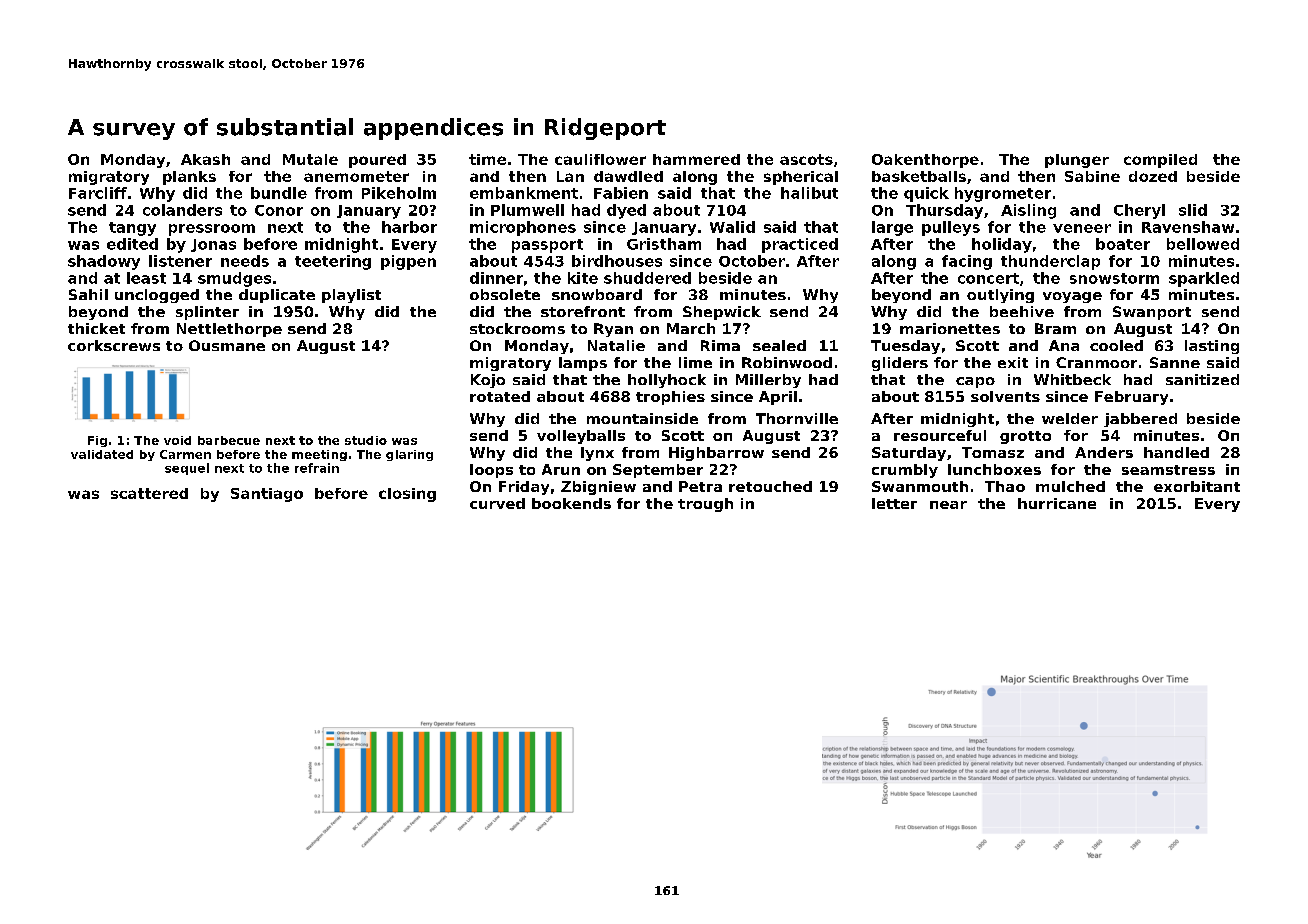  I want to click on tangy, so click(132, 229).
